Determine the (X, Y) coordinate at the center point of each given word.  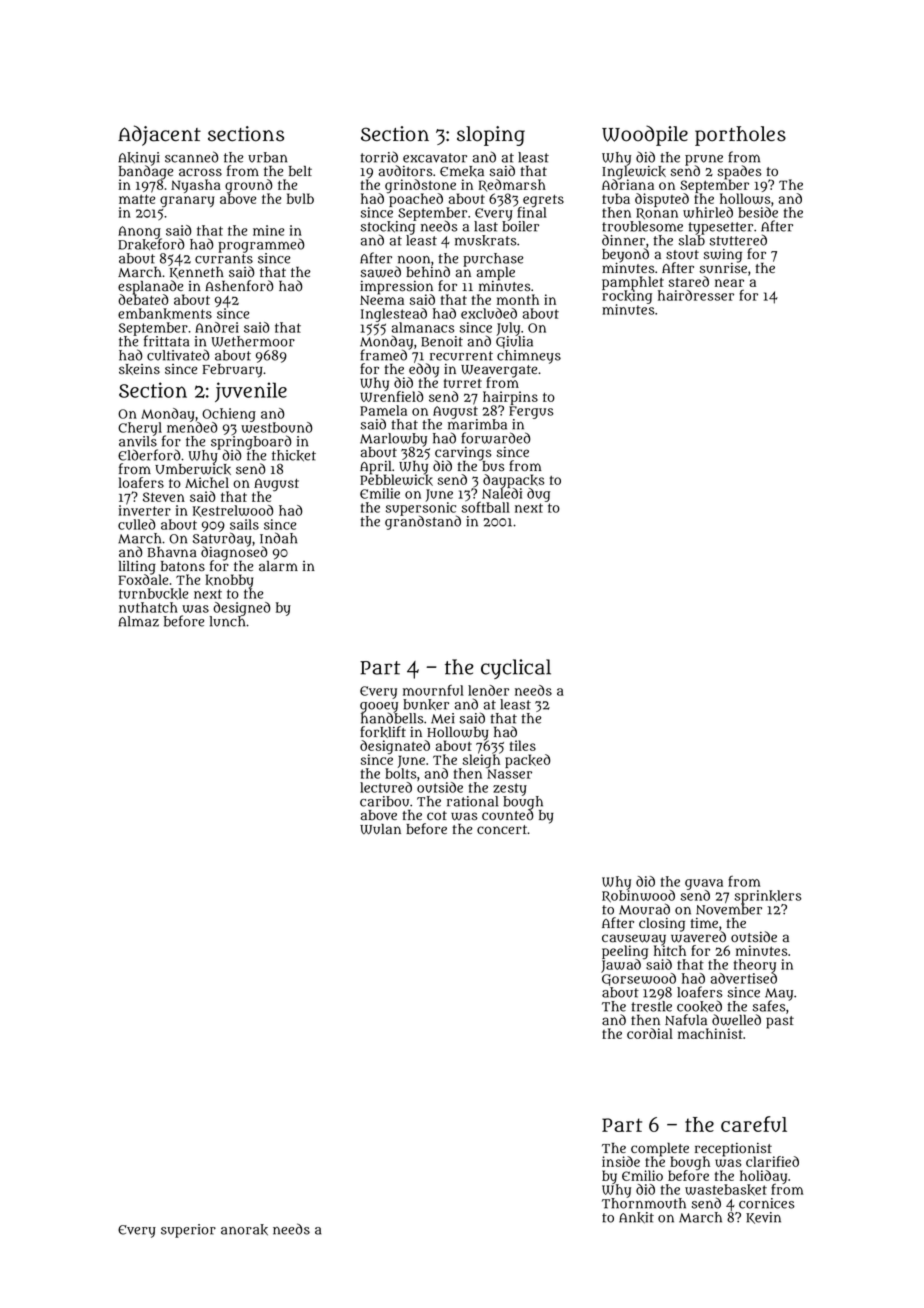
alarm (278, 566)
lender (488, 690)
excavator (435, 158)
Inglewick (634, 172)
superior (188, 1231)
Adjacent (159, 135)
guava (704, 884)
